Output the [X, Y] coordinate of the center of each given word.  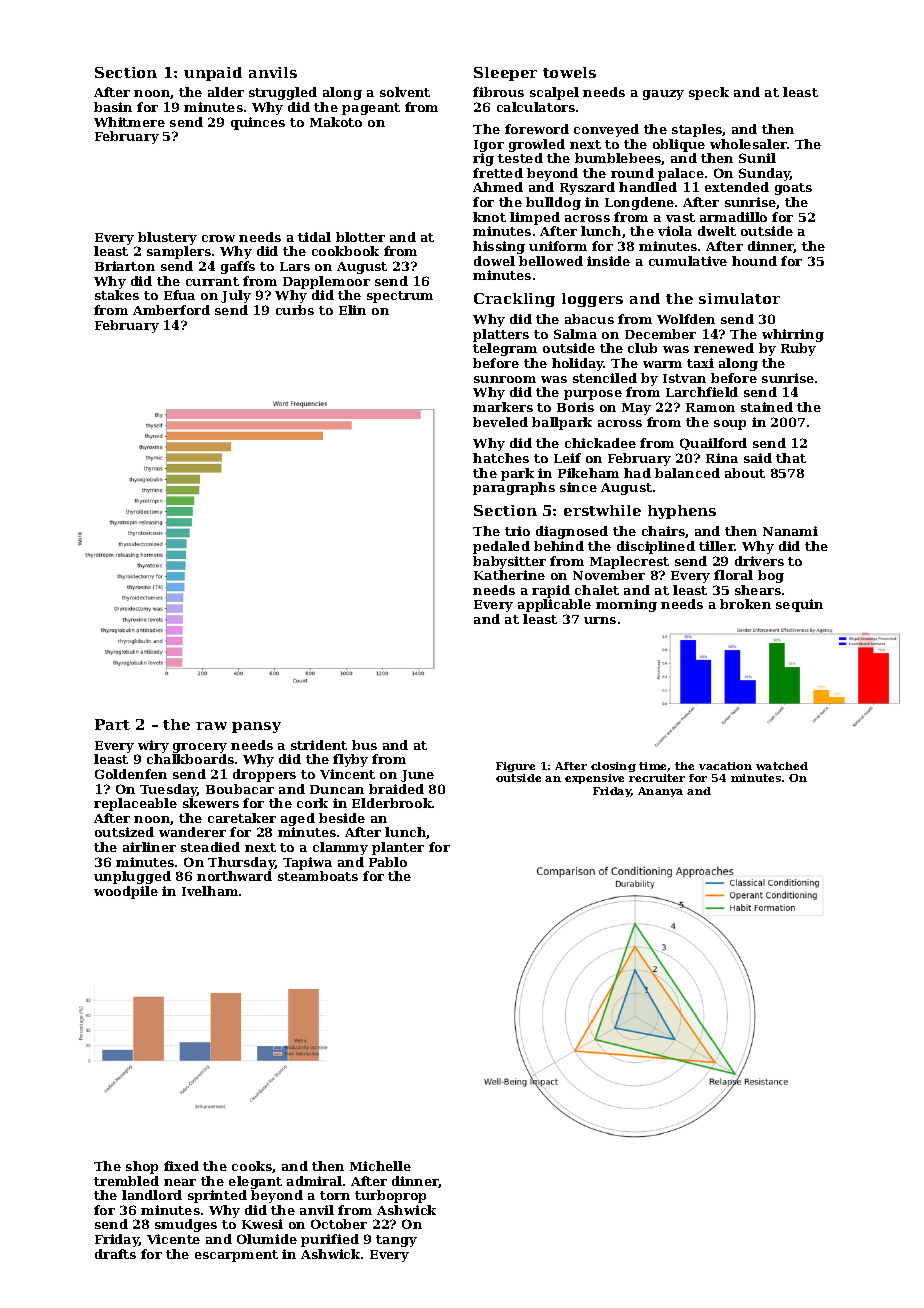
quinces [258, 123]
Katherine [509, 575]
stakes [117, 295]
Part [112, 724]
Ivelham [210, 891]
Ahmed [498, 187]
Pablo [388, 862]
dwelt [717, 231]
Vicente [173, 1239]
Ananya [660, 792]
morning [626, 605]
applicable [554, 605]
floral [733, 575]
